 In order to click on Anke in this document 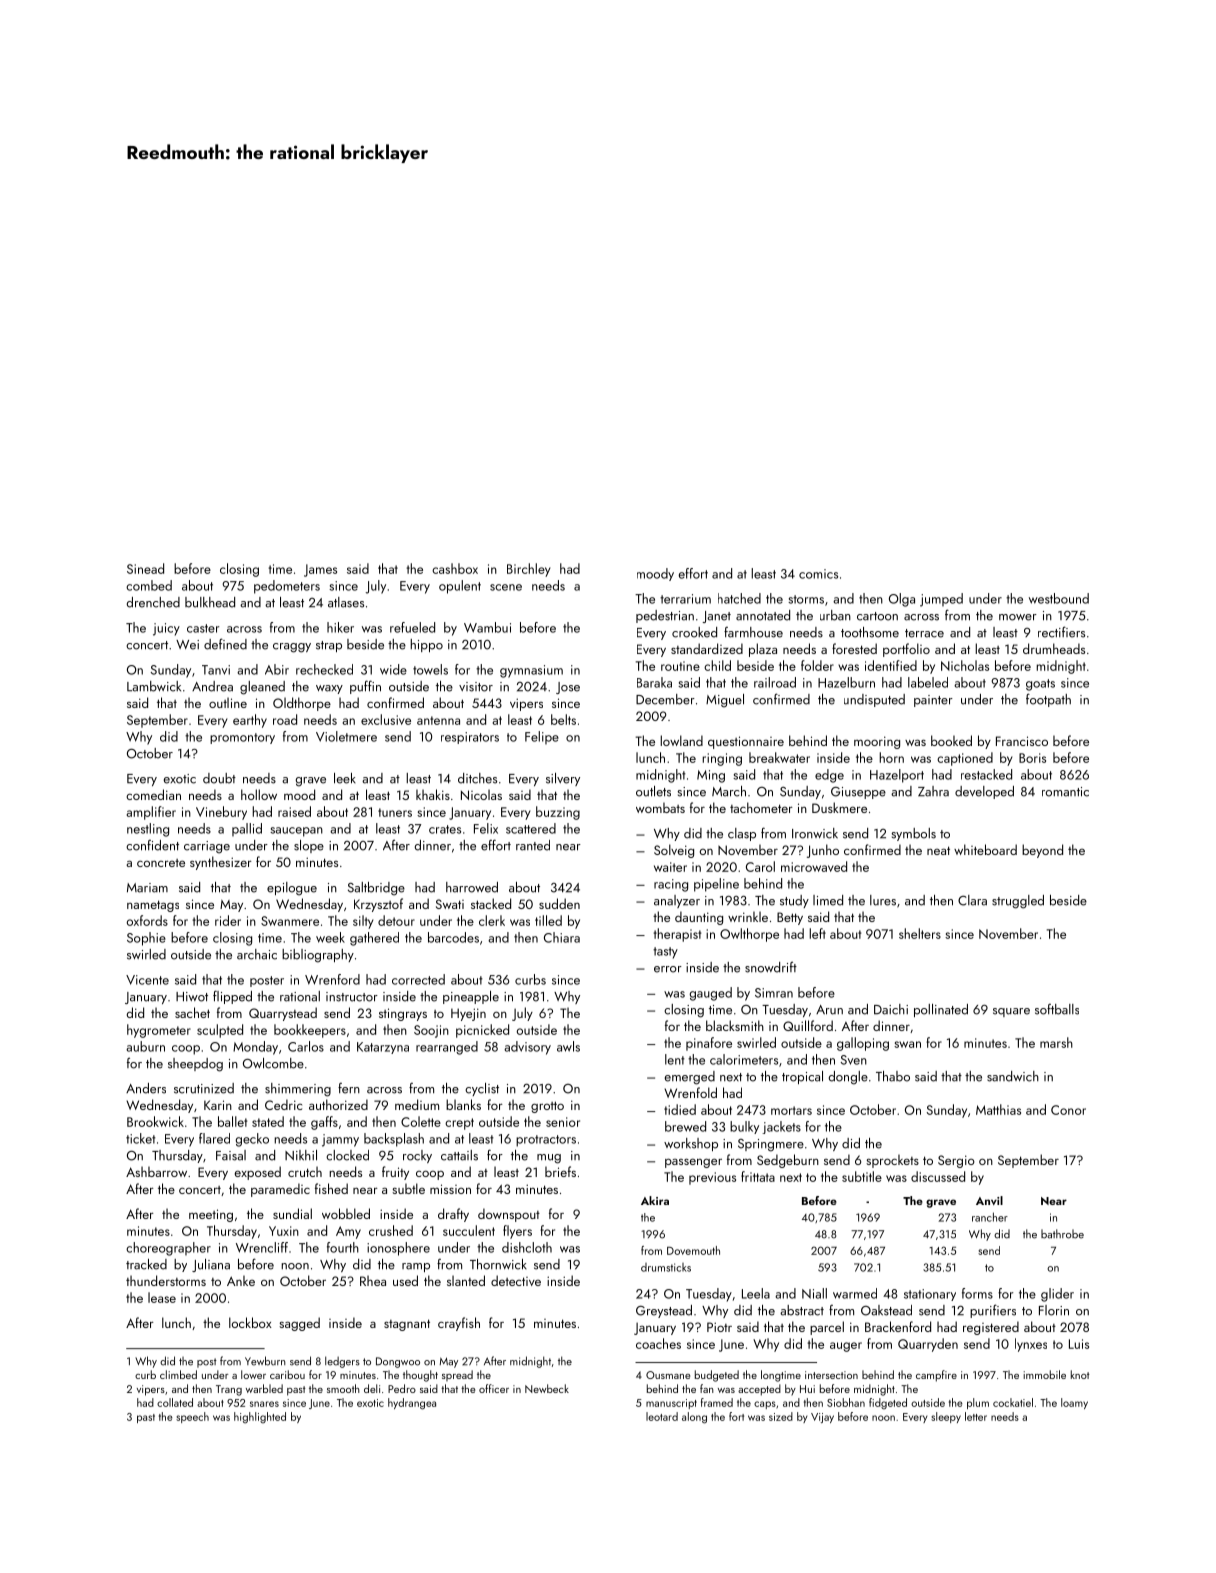, I will do `click(241, 1280)`.
